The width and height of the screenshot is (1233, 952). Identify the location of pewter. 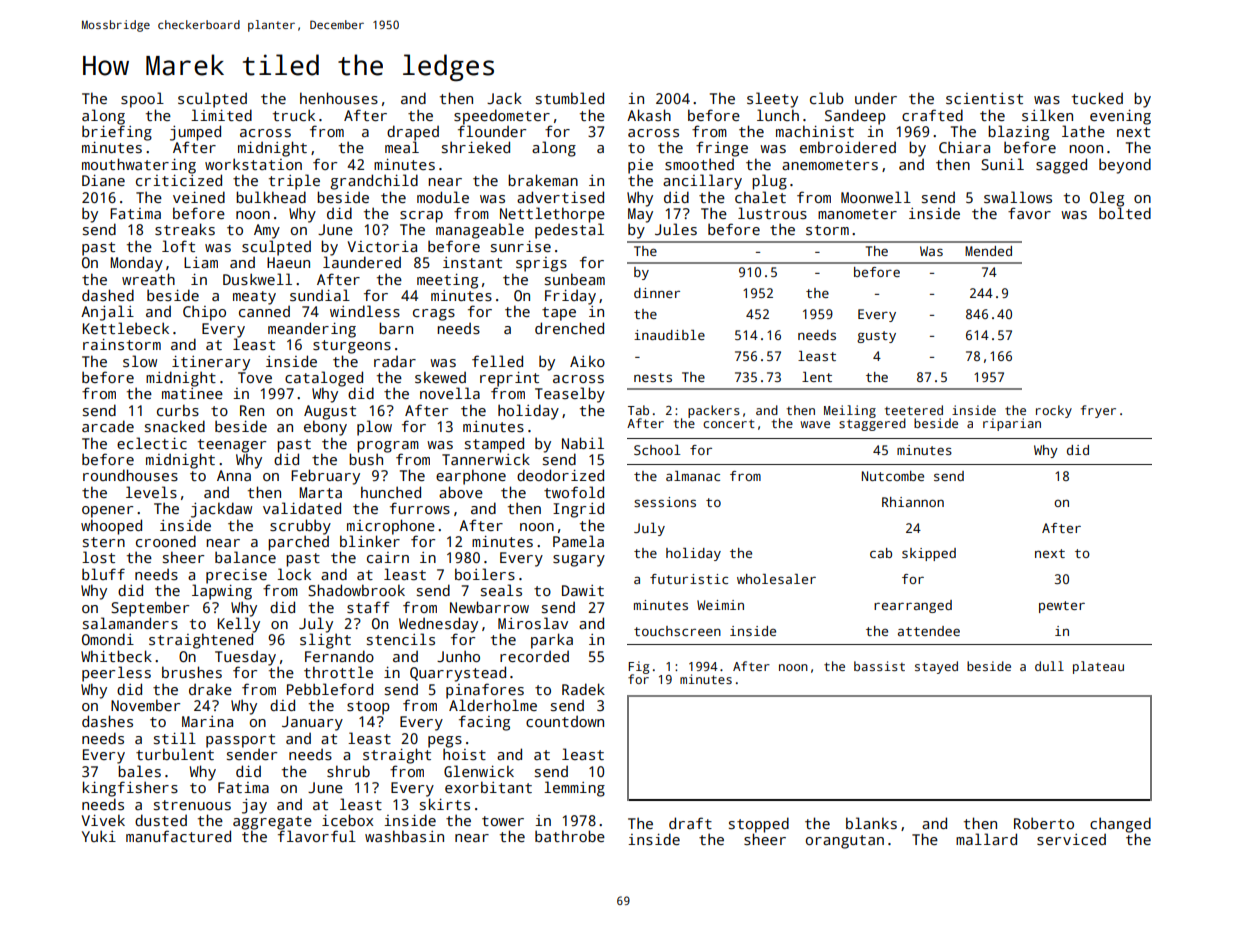
(1062, 607).
